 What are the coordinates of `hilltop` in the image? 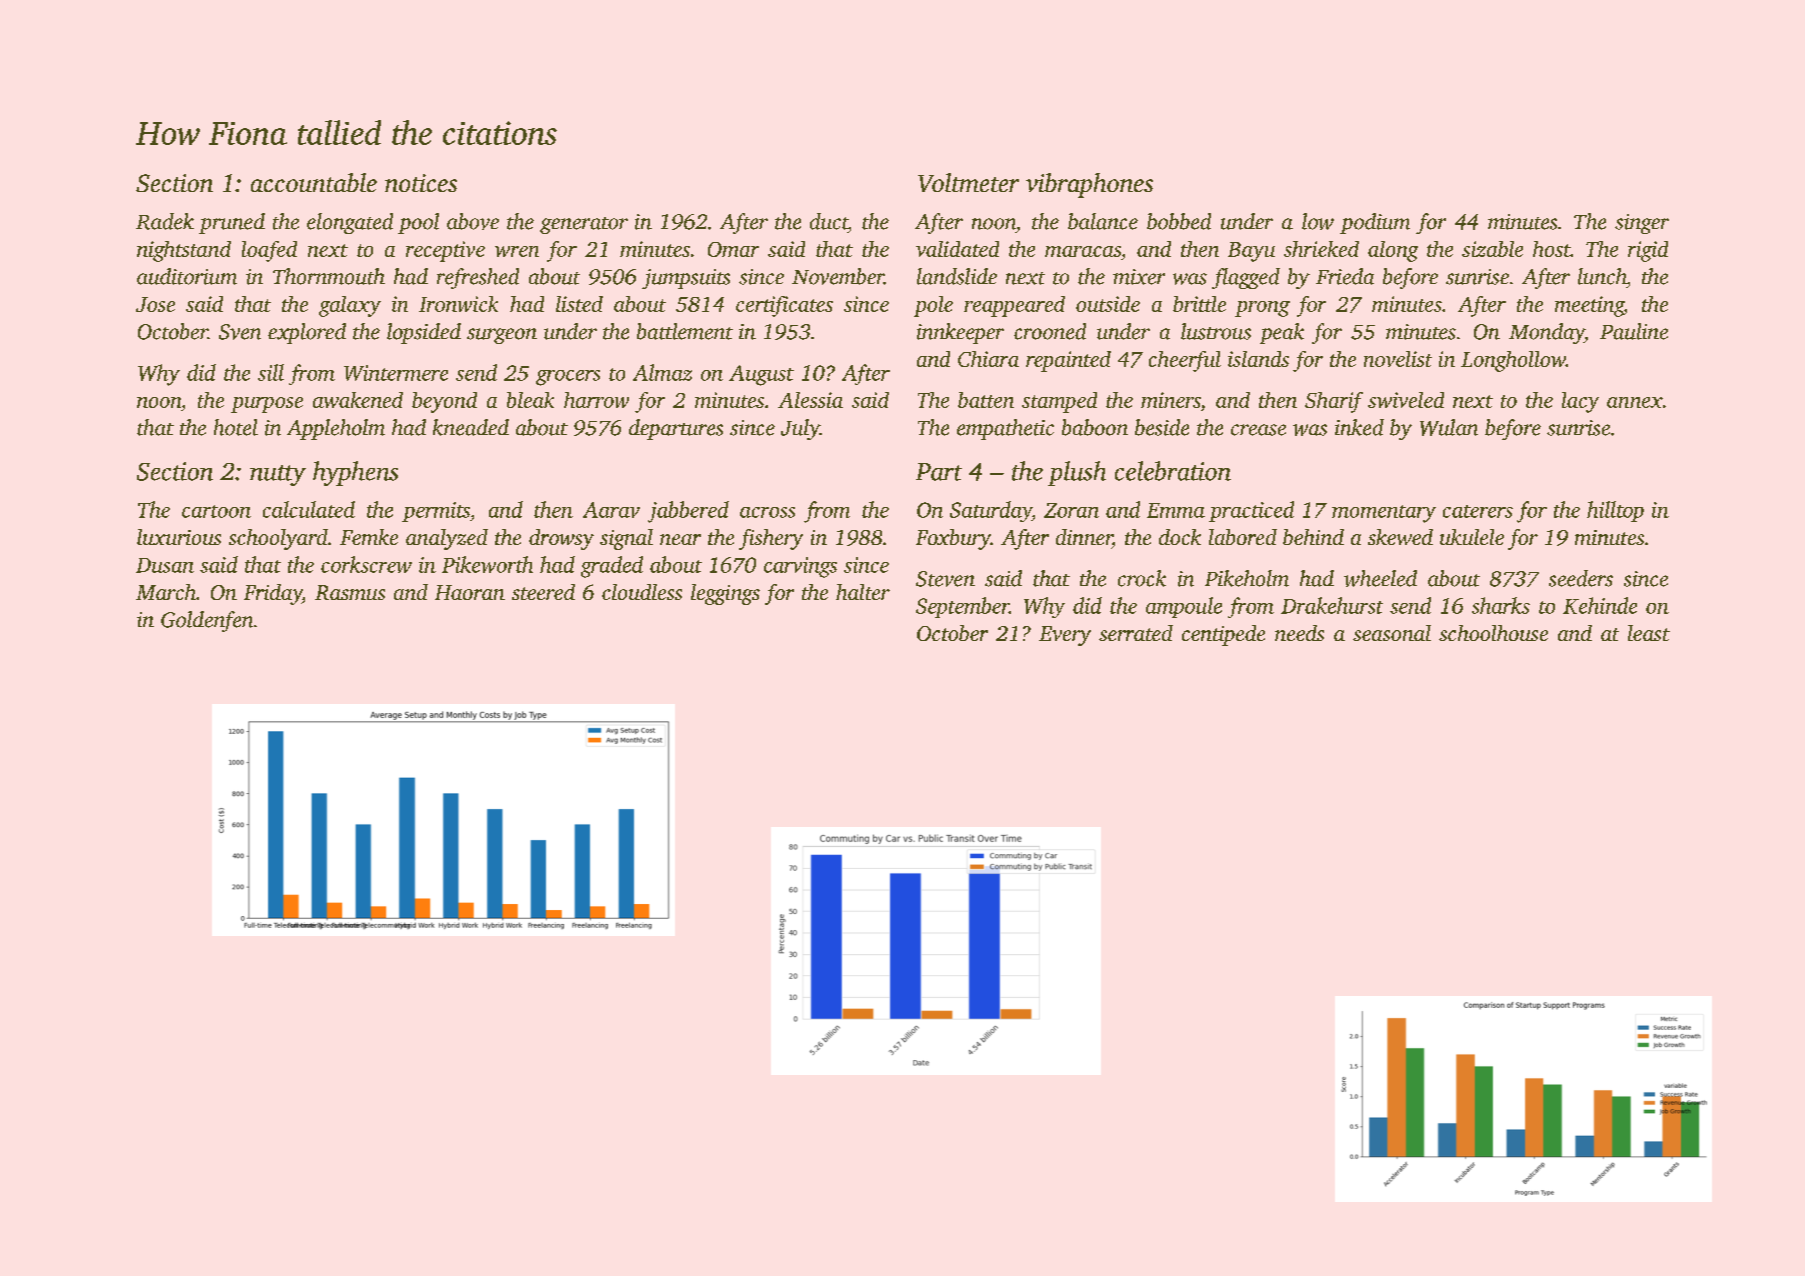 It's located at (1615, 511).
